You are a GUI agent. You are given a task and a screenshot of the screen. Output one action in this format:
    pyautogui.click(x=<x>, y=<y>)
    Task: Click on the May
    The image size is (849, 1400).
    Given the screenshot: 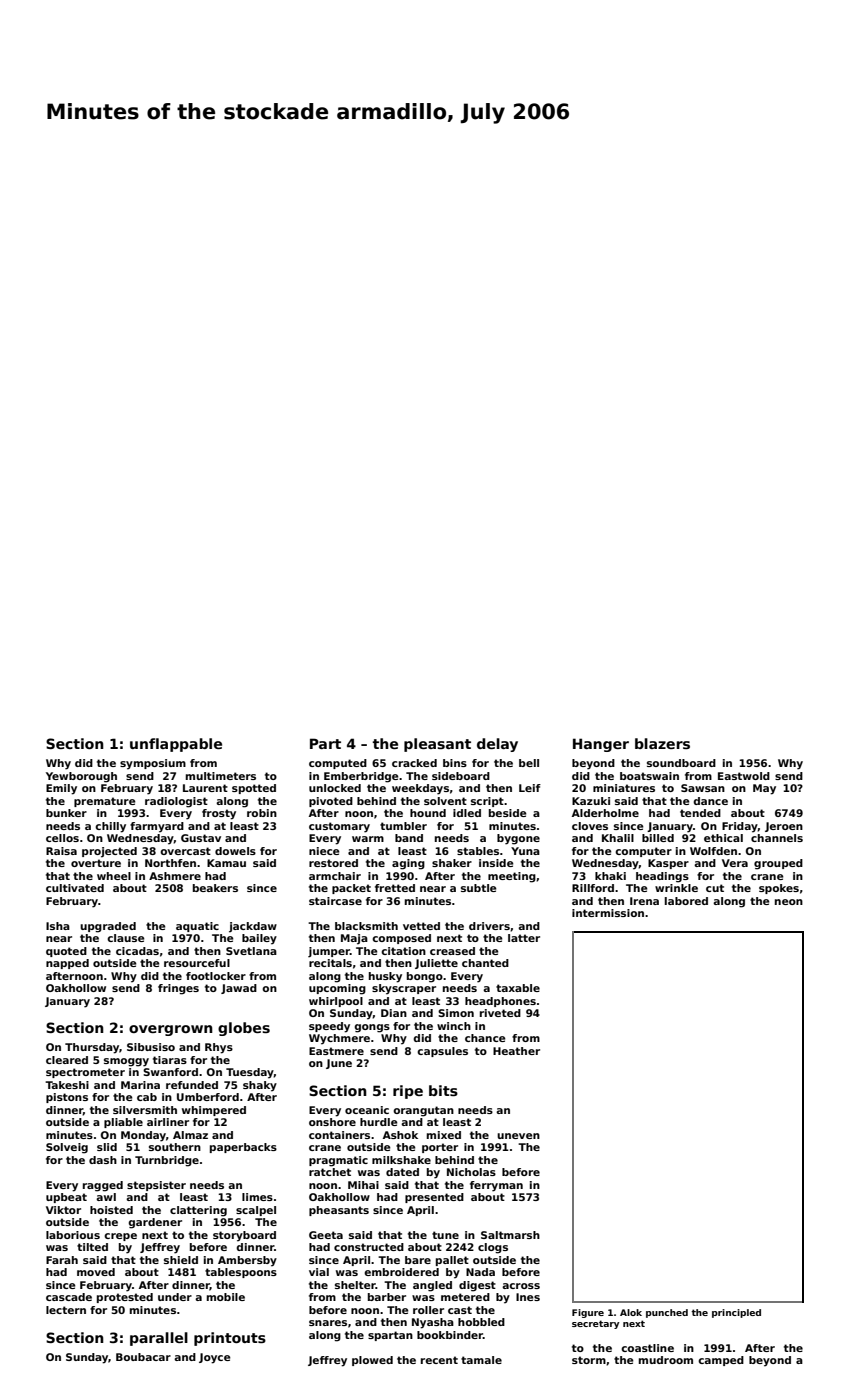 What is the action you would take?
    pyautogui.click(x=764, y=789)
